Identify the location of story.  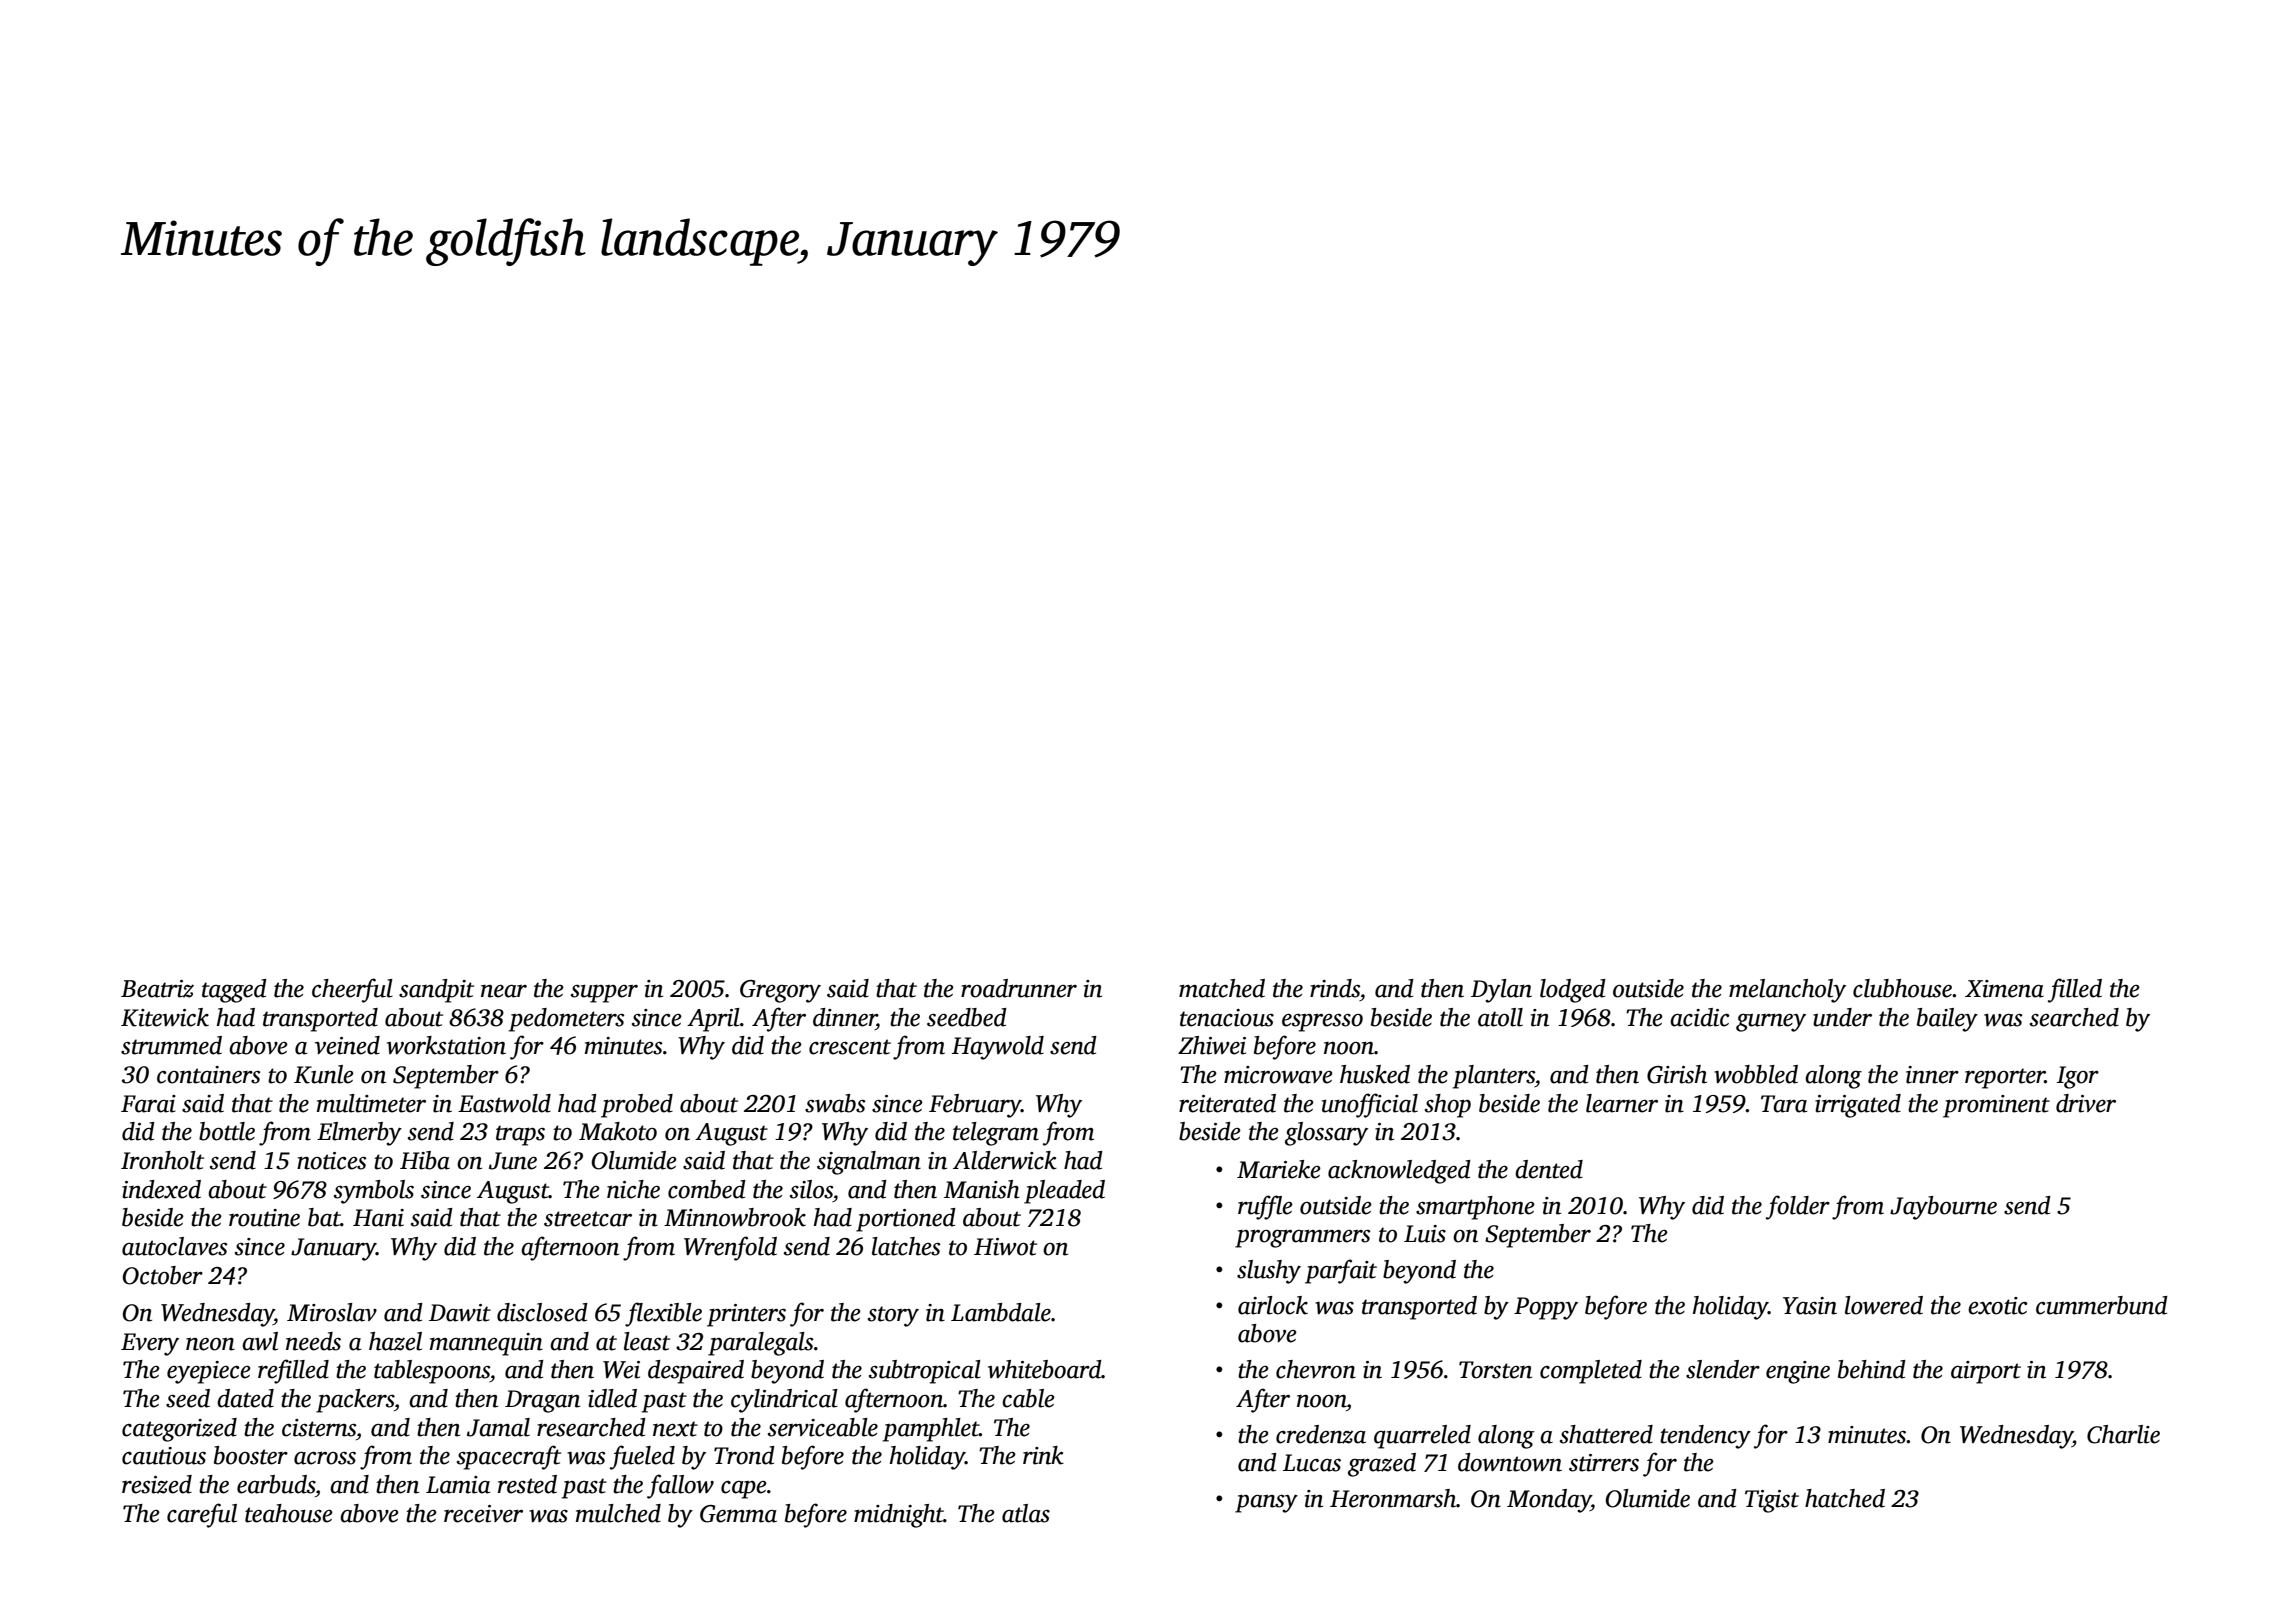
(893, 1316).
